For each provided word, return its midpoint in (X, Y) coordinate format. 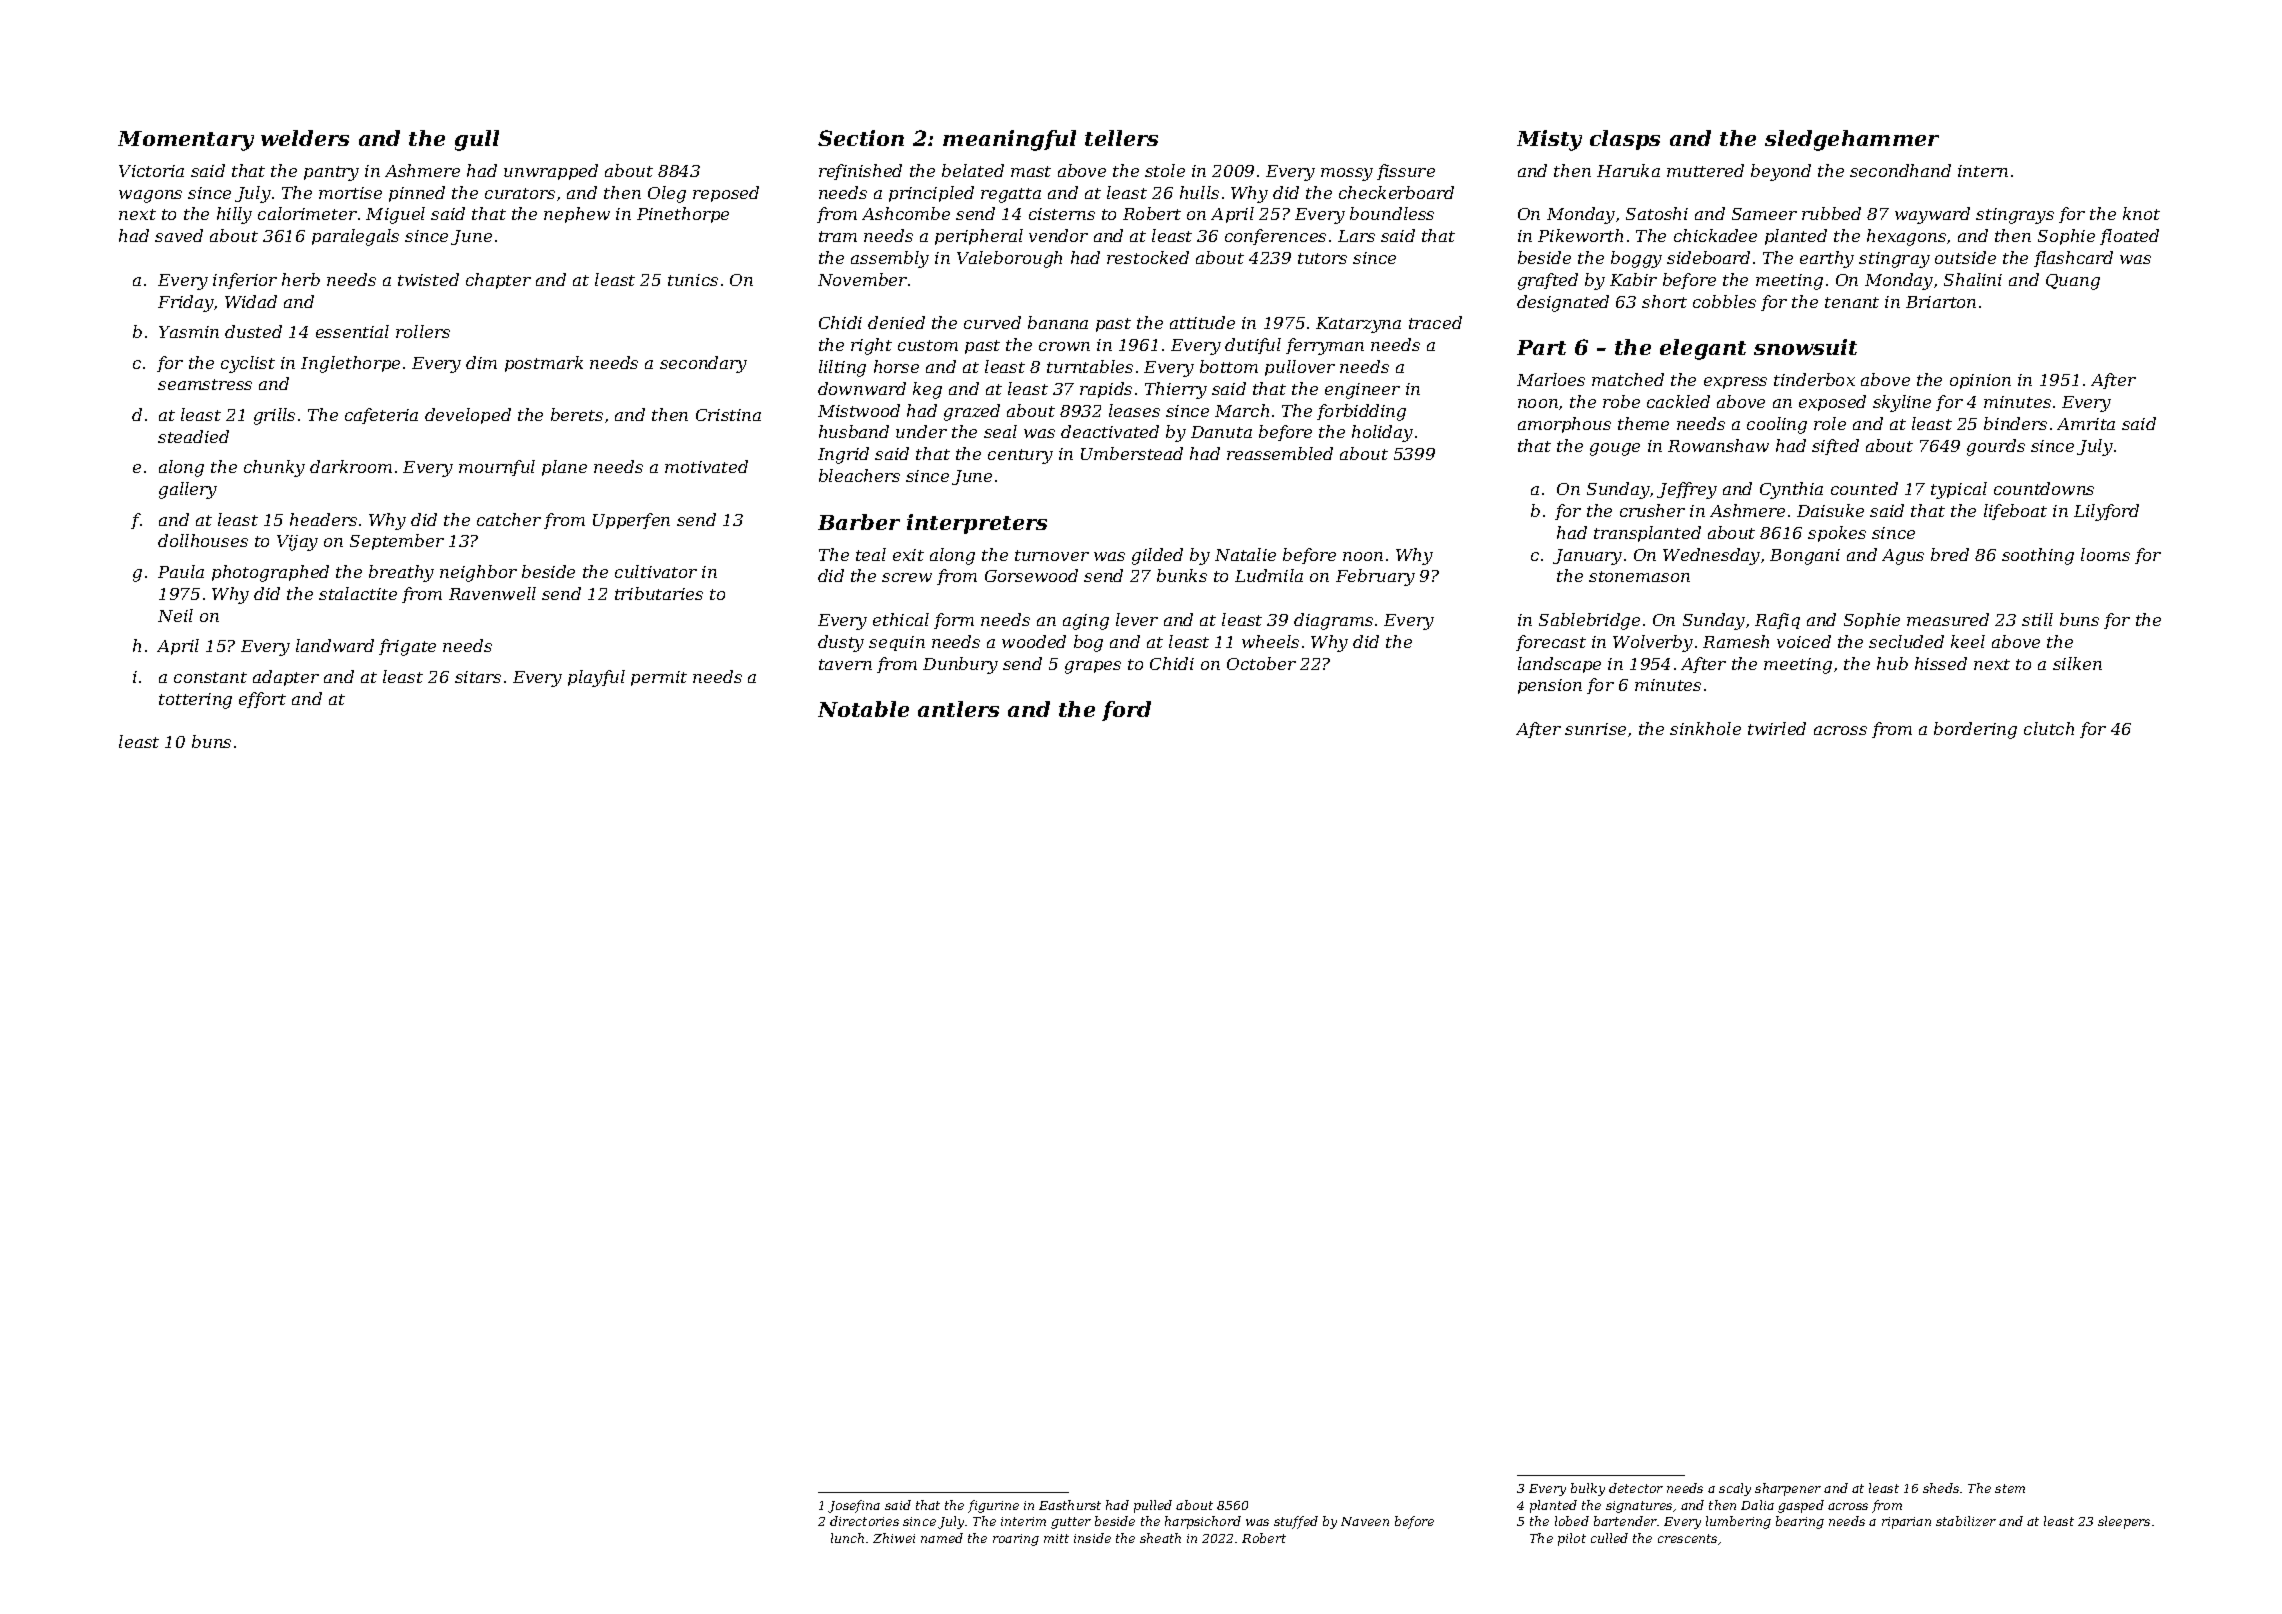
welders (305, 138)
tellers (1121, 138)
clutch (2049, 728)
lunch (847, 1538)
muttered (1705, 170)
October (1261, 663)
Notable (863, 709)
